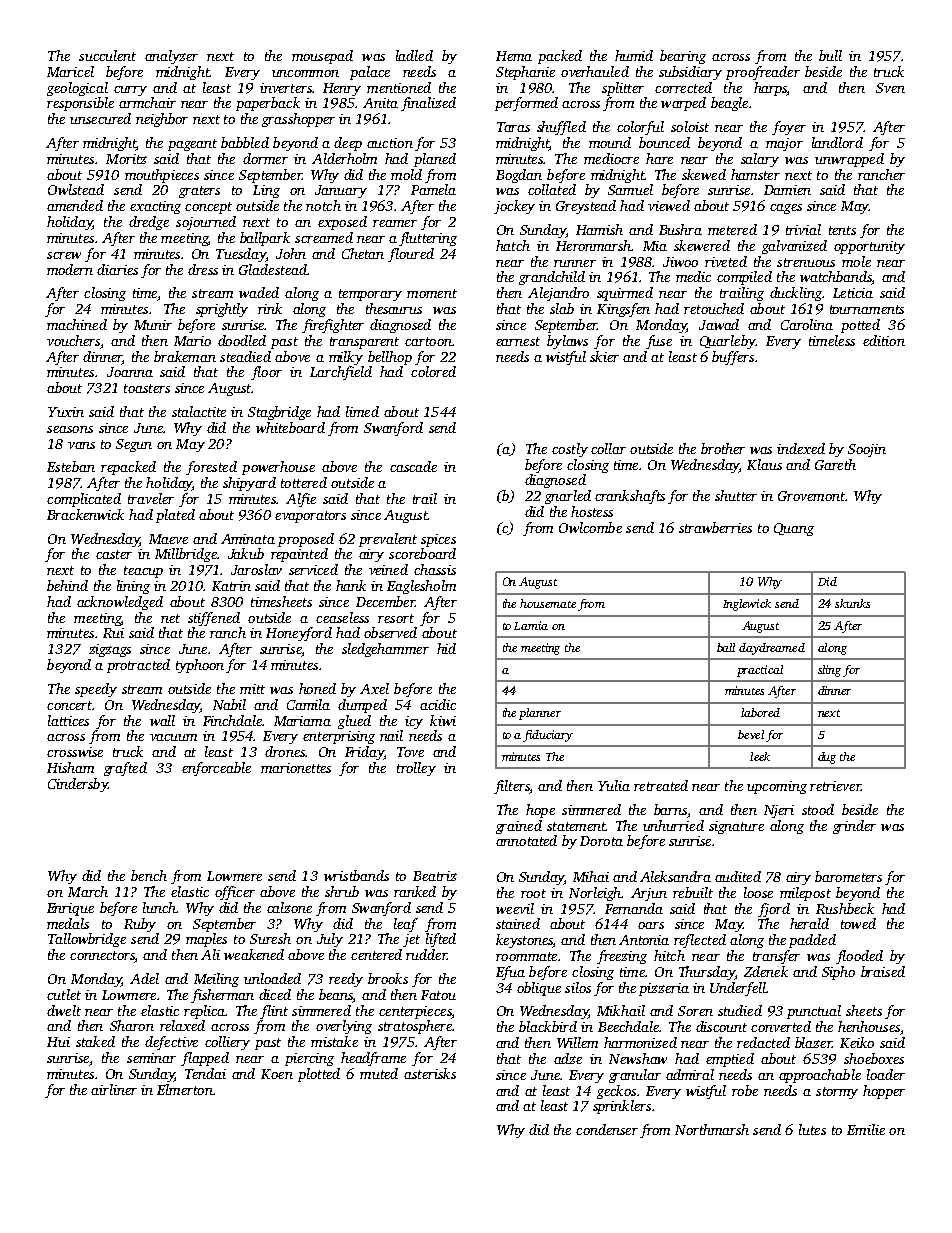 The image size is (952, 1233). What do you see at coordinates (185, 1089) in the image?
I see `Elmerton` at bounding box center [185, 1089].
